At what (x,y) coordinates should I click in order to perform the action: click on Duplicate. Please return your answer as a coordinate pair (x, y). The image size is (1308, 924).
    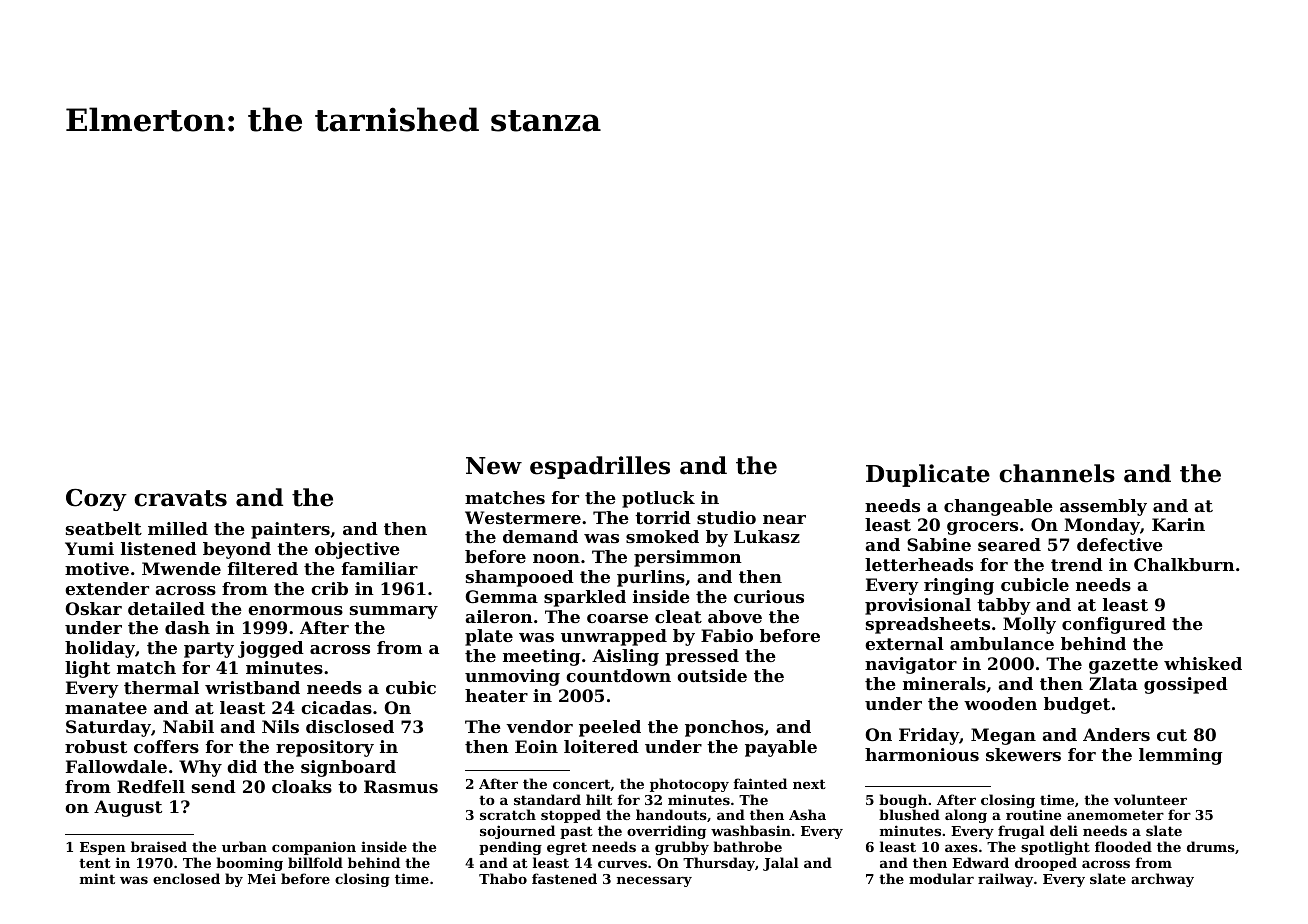
    Looking at the image, I should click on (928, 475).
